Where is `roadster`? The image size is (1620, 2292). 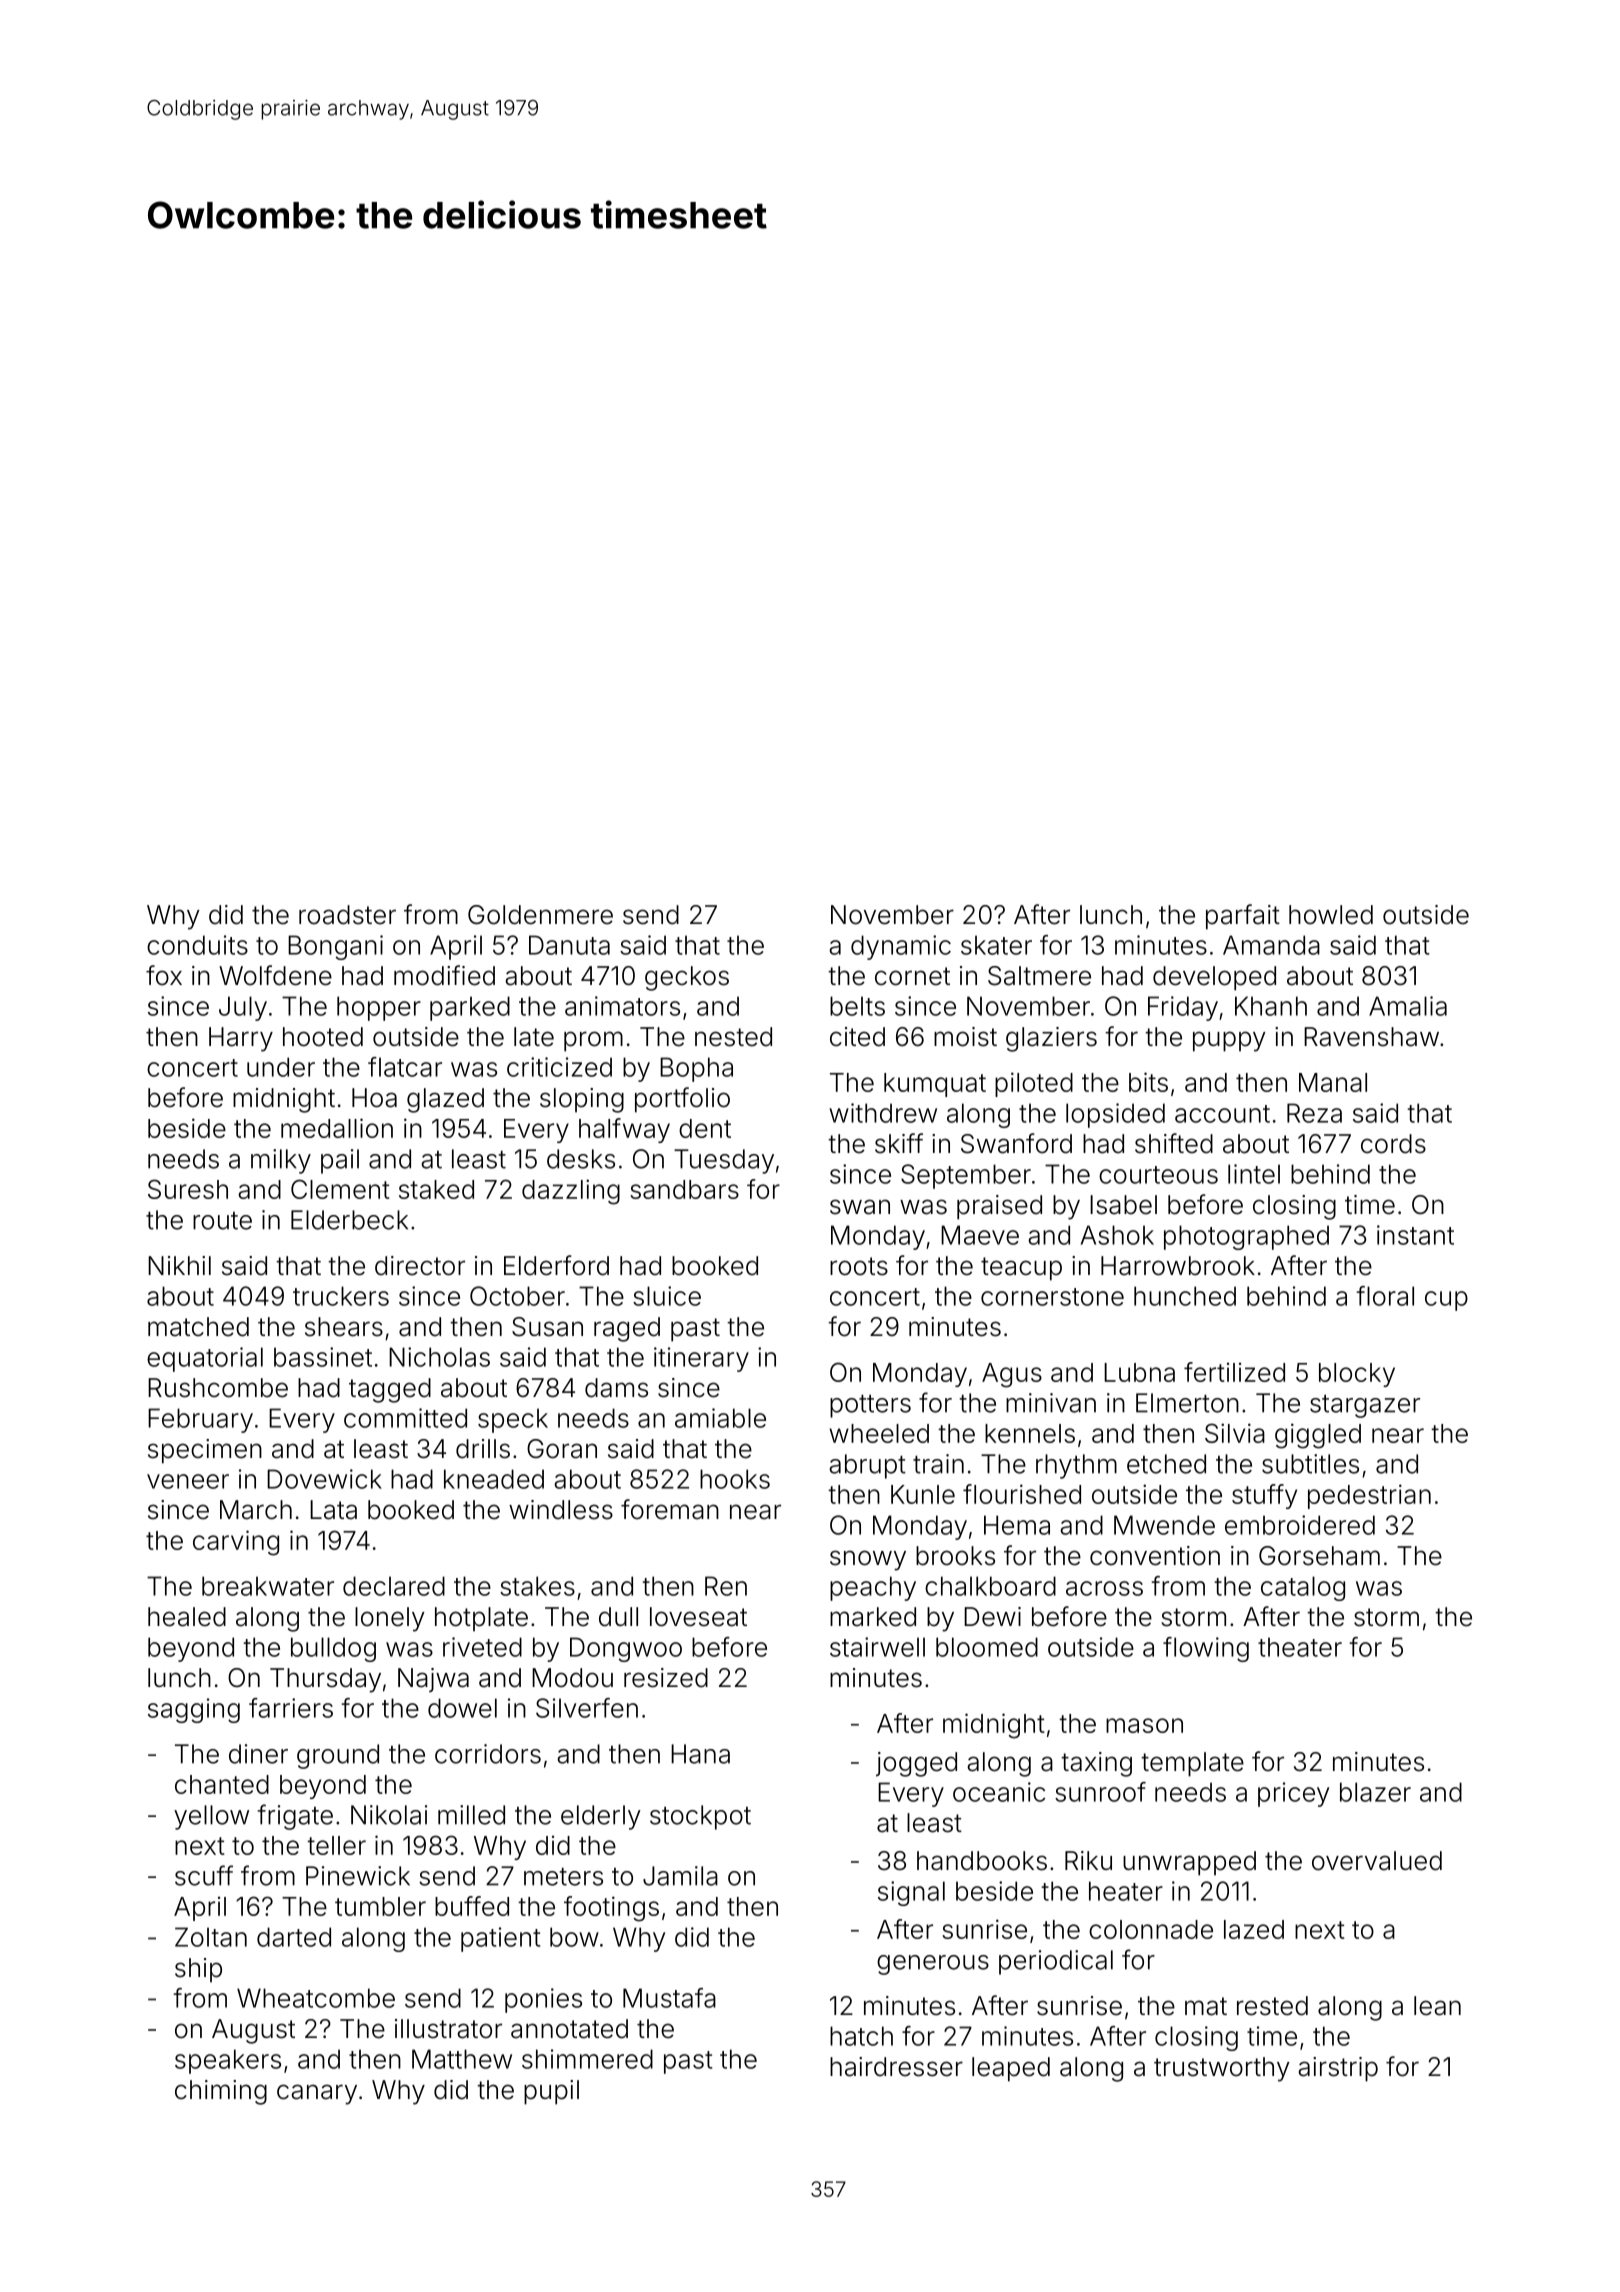 roadster is located at coordinates (347, 915).
